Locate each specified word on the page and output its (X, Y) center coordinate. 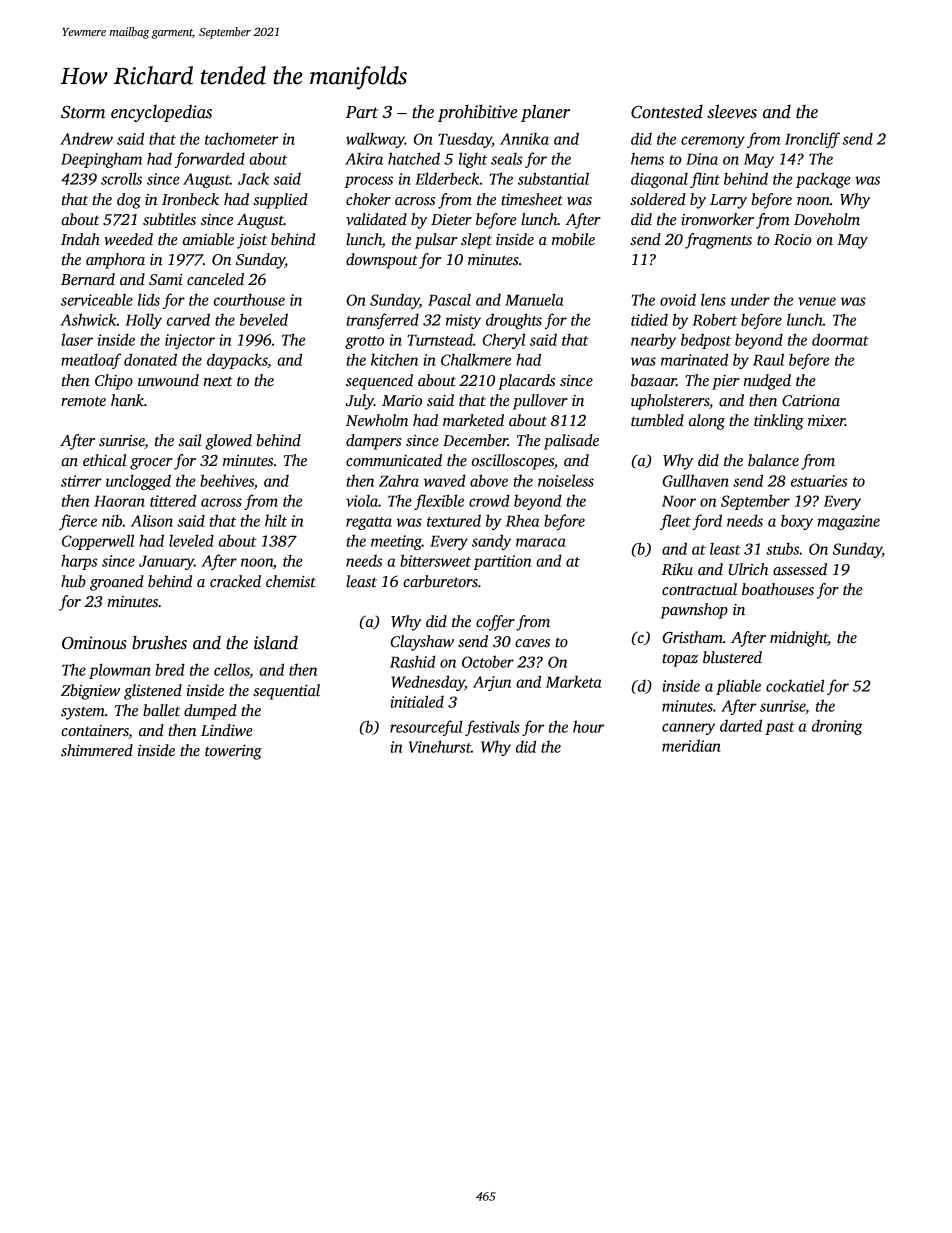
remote (83, 401)
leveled (191, 540)
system (83, 713)
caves (532, 643)
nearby (653, 341)
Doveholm (827, 219)
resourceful (426, 728)
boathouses (778, 589)
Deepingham (101, 160)
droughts (514, 321)
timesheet (532, 199)
